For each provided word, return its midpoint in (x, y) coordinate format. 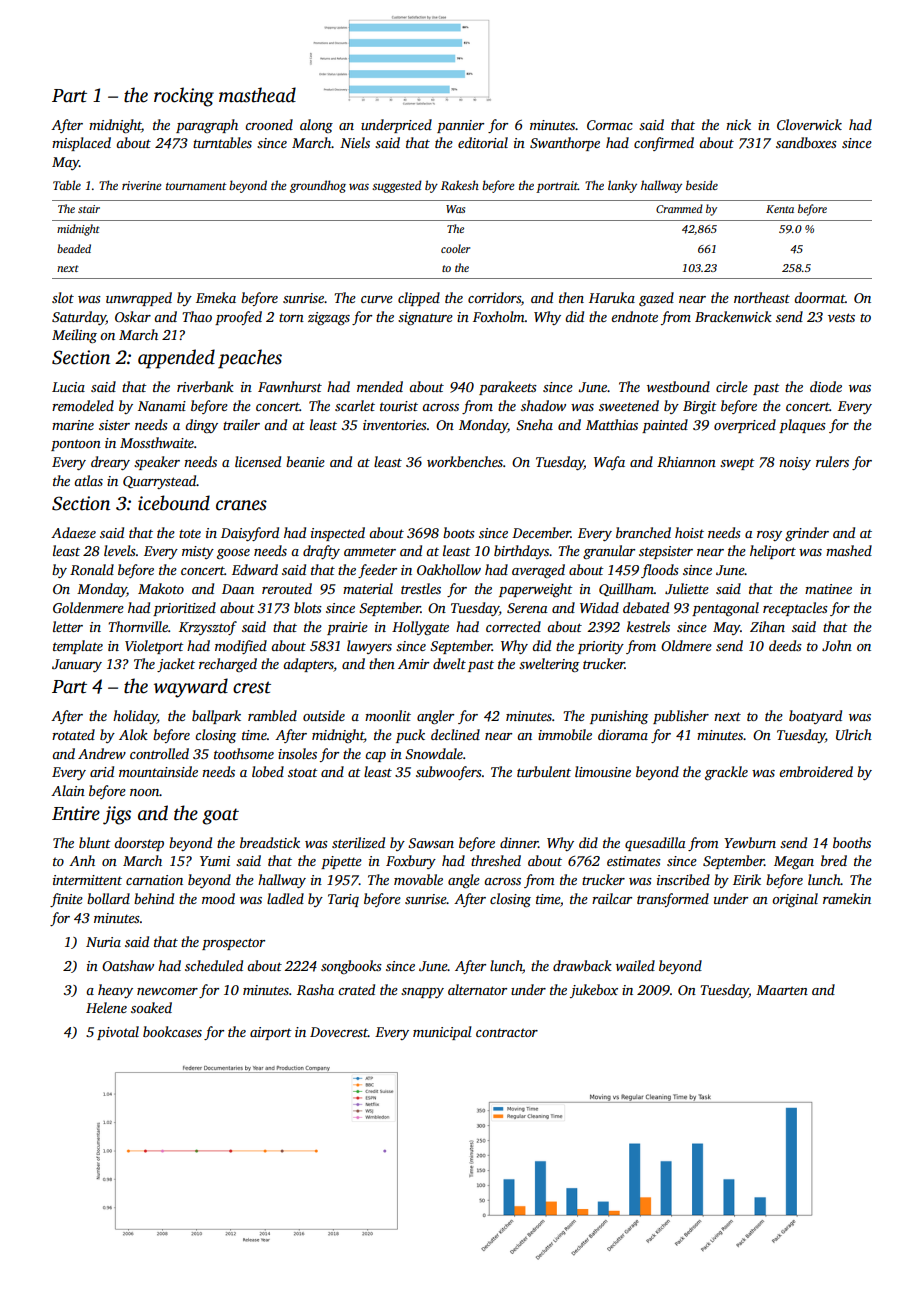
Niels (355, 142)
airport (271, 1033)
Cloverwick (809, 124)
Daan (238, 589)
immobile (565, 734)
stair (89, 209)
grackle (726, 773)
